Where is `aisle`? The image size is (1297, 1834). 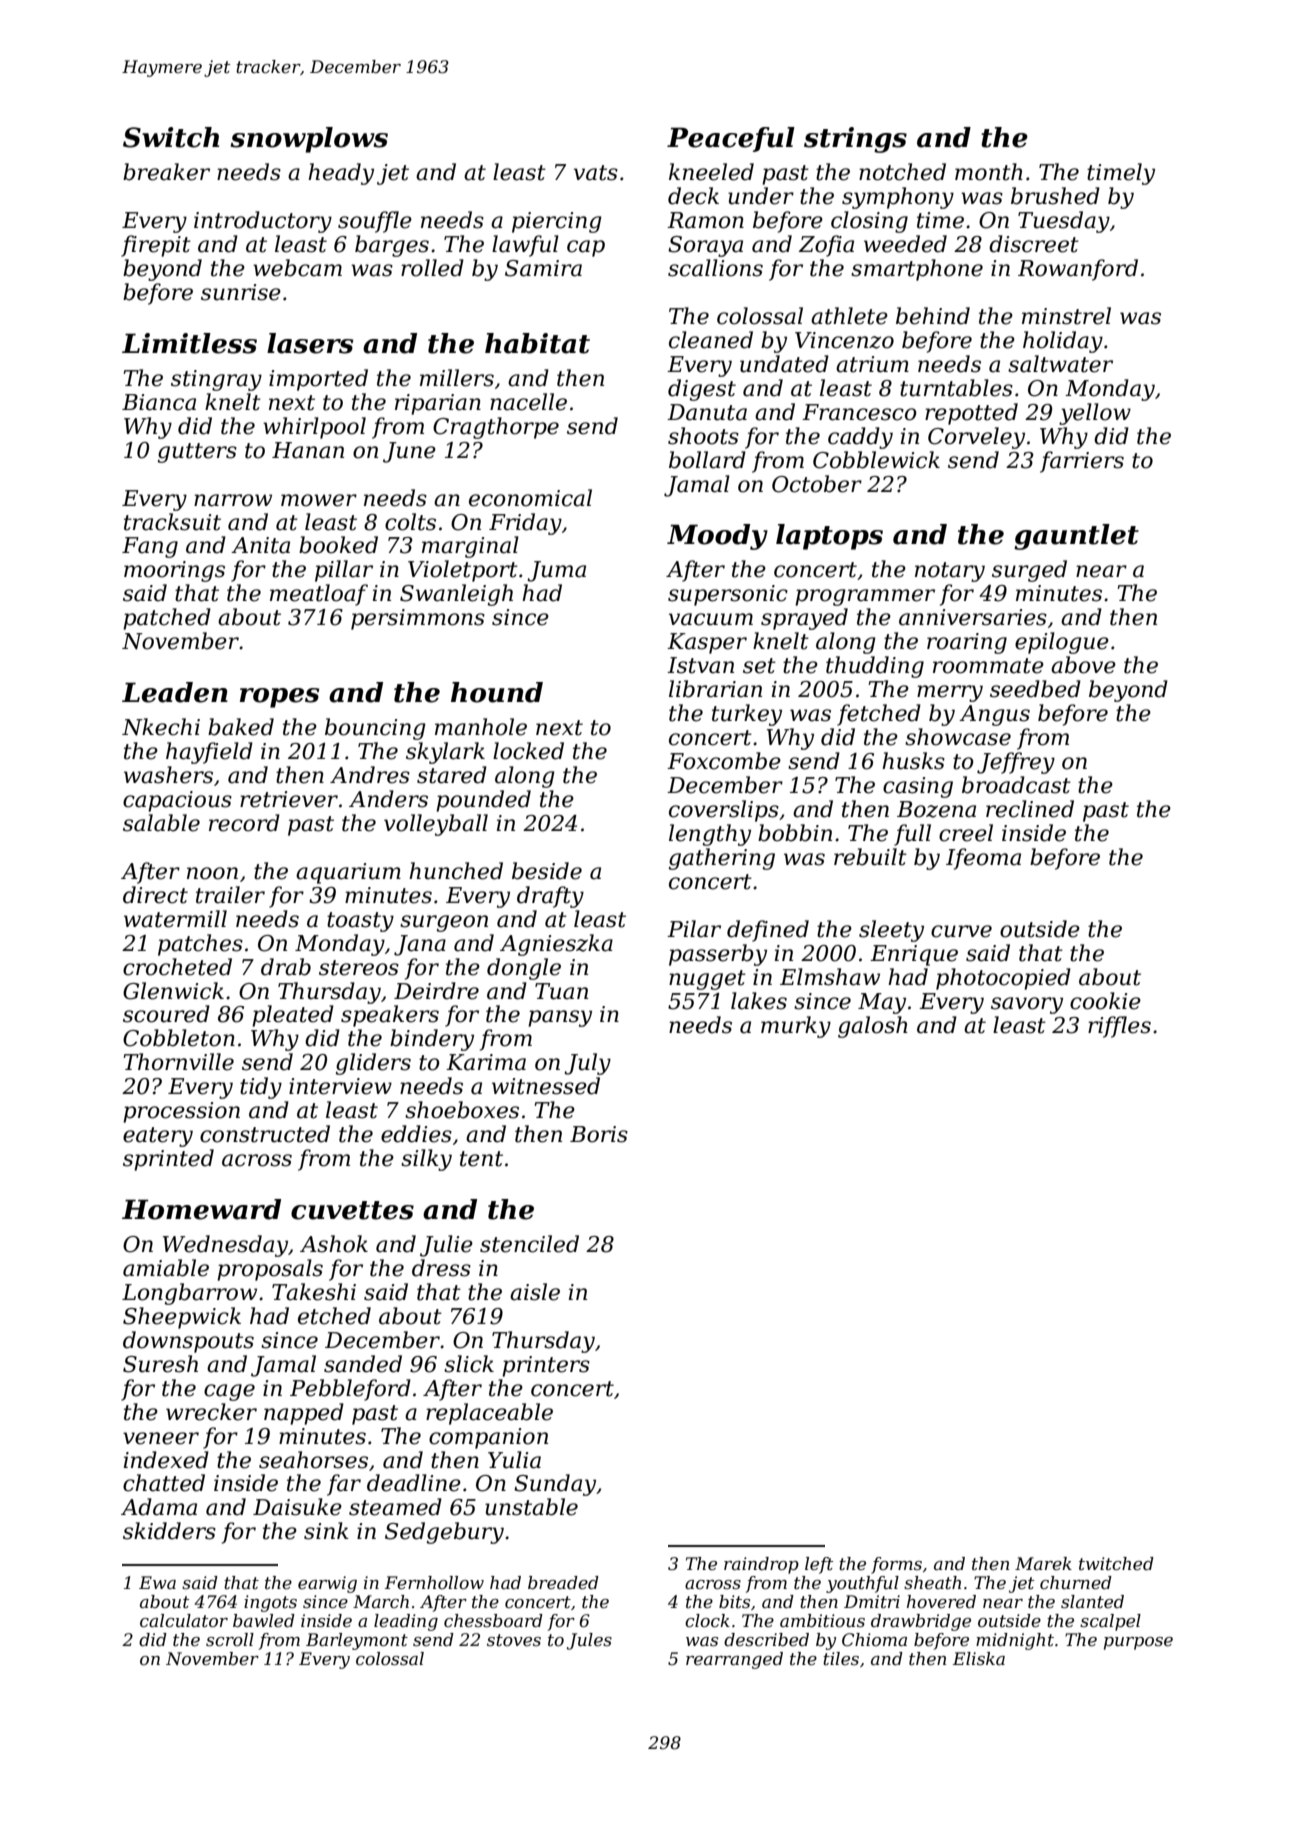
aisle is located at coordinates (535, 1292).
